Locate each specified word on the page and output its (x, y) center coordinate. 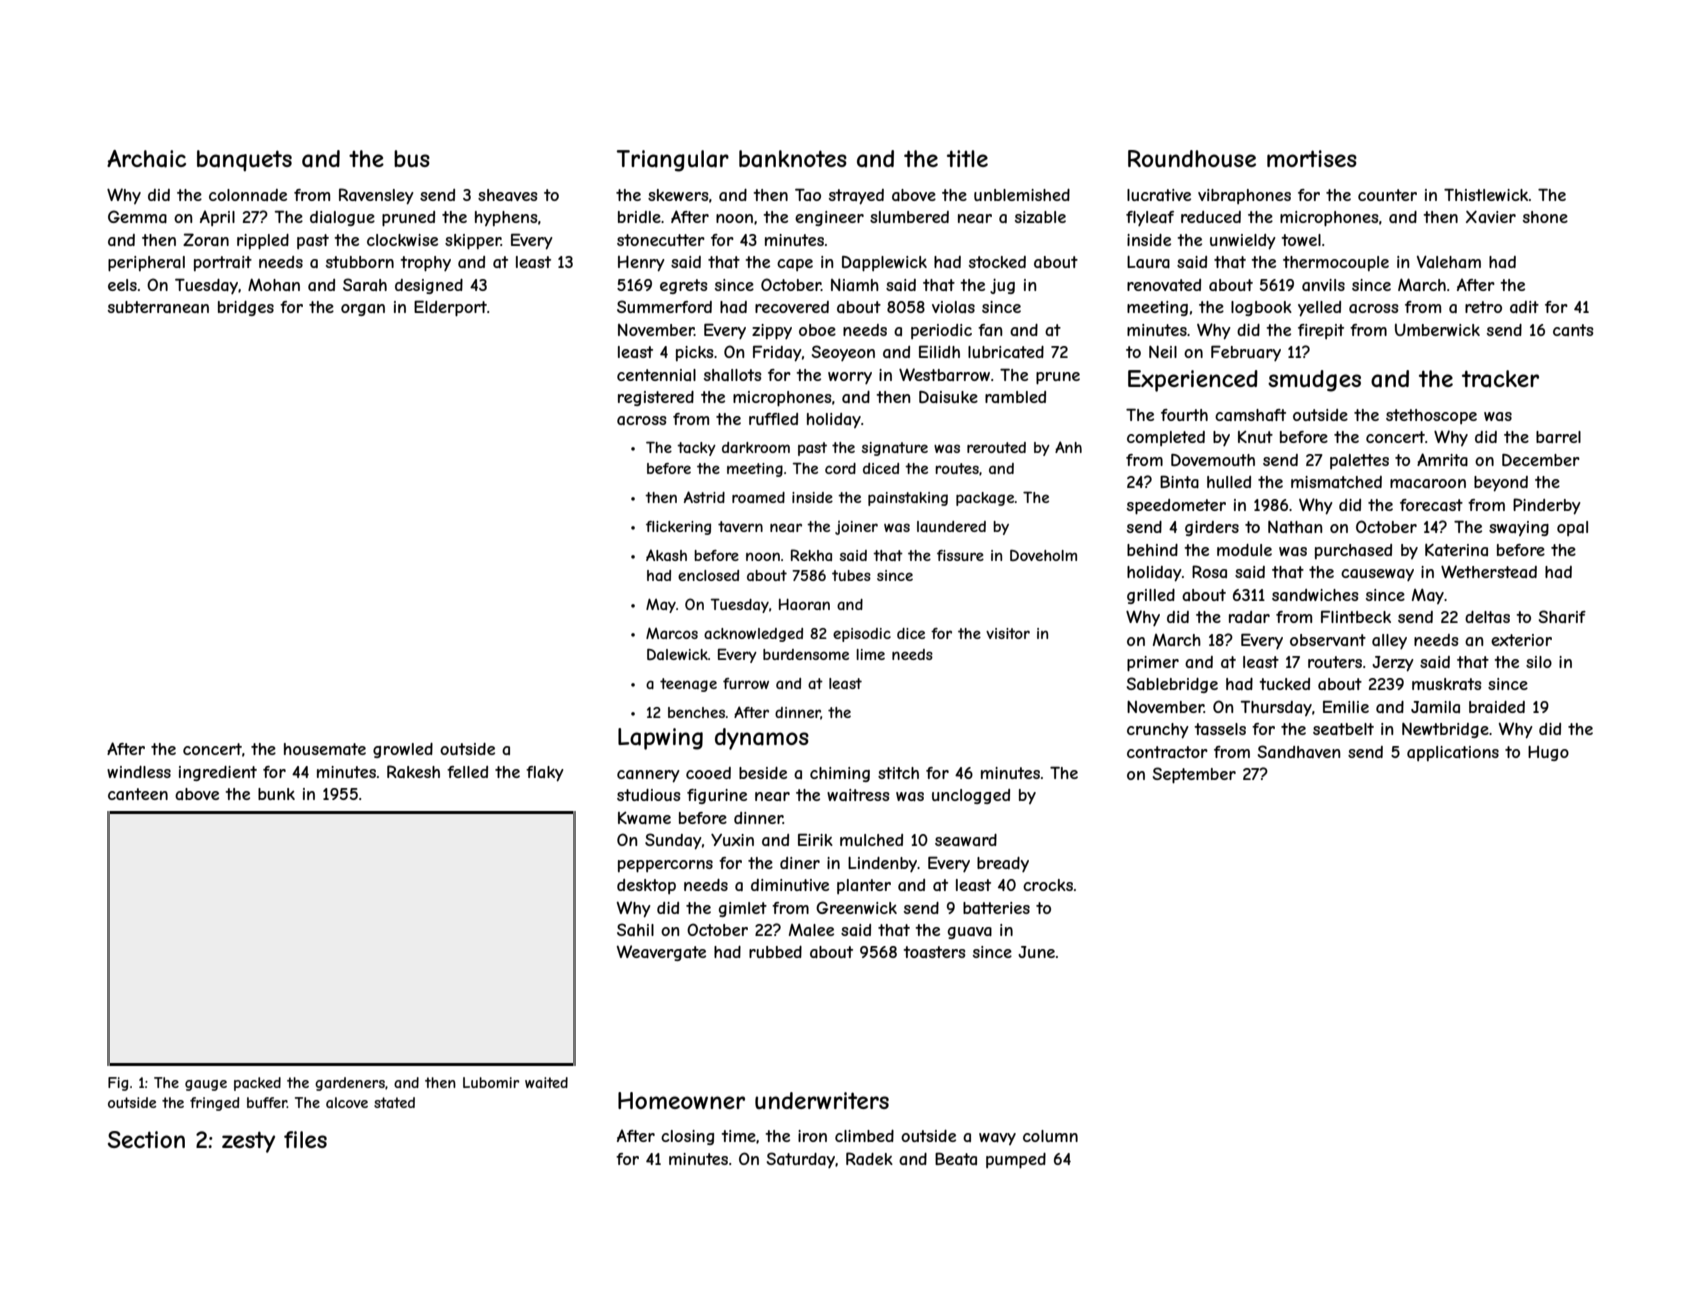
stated (394, 1102)
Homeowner (681, 1100)
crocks (1048, 885)
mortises (1312, 158)
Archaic (146, 159)
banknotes (793, 159)
